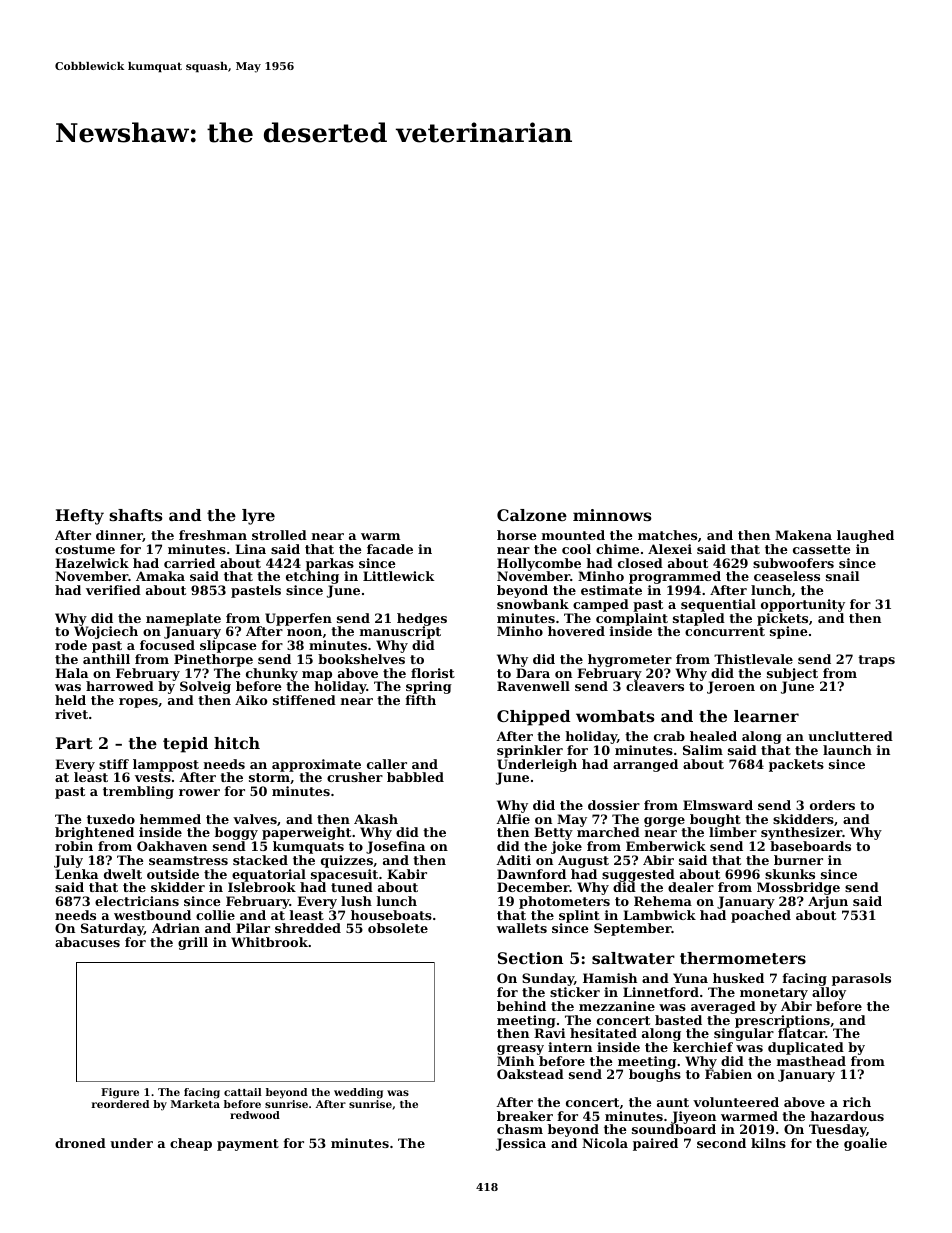  What do you see at coordinates (803, 535) in the screenshot?
I see `Makena` at bounding box center [803, 535].
